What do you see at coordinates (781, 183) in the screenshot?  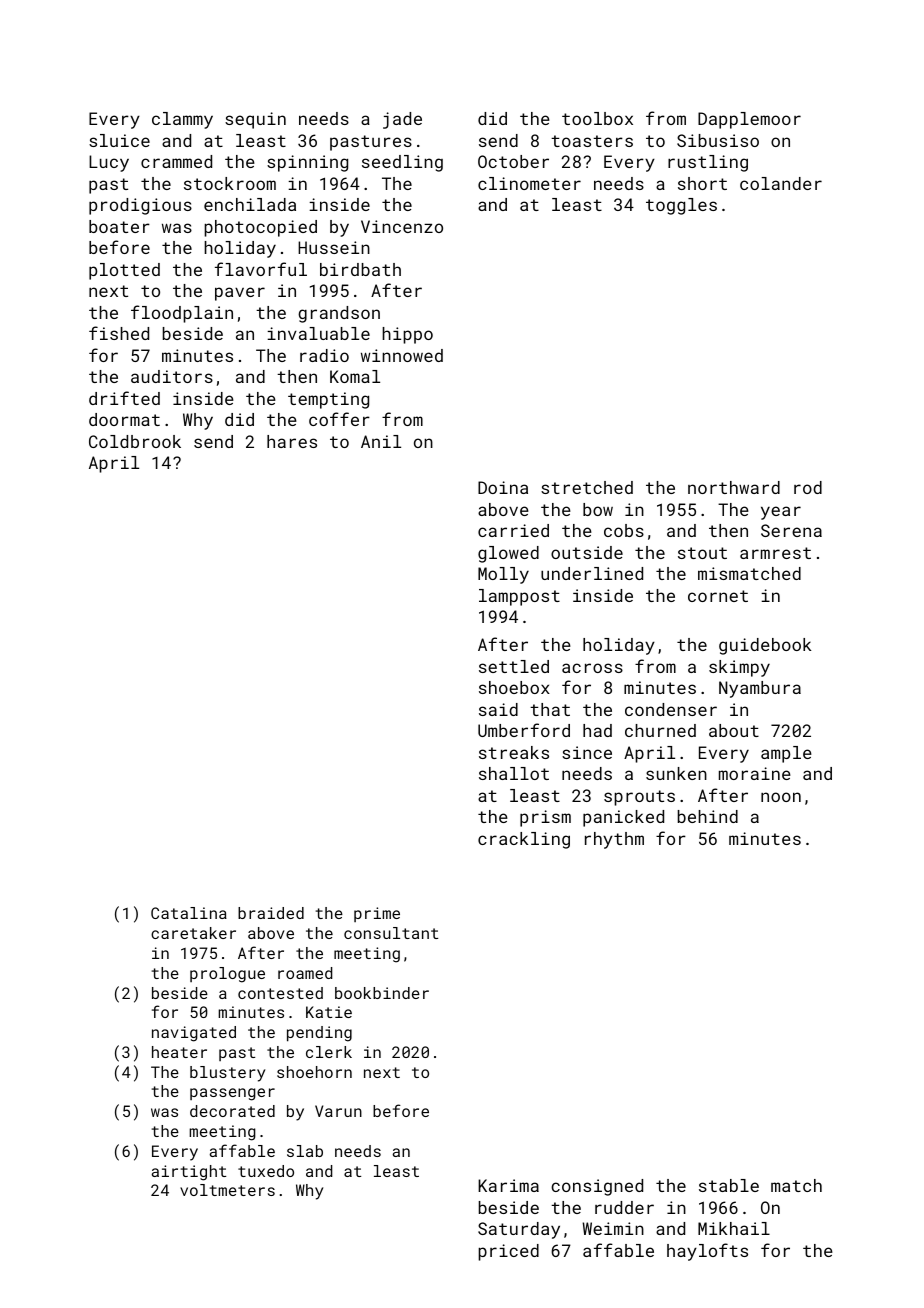 I see `colander` at bounding box center [781, 183].
